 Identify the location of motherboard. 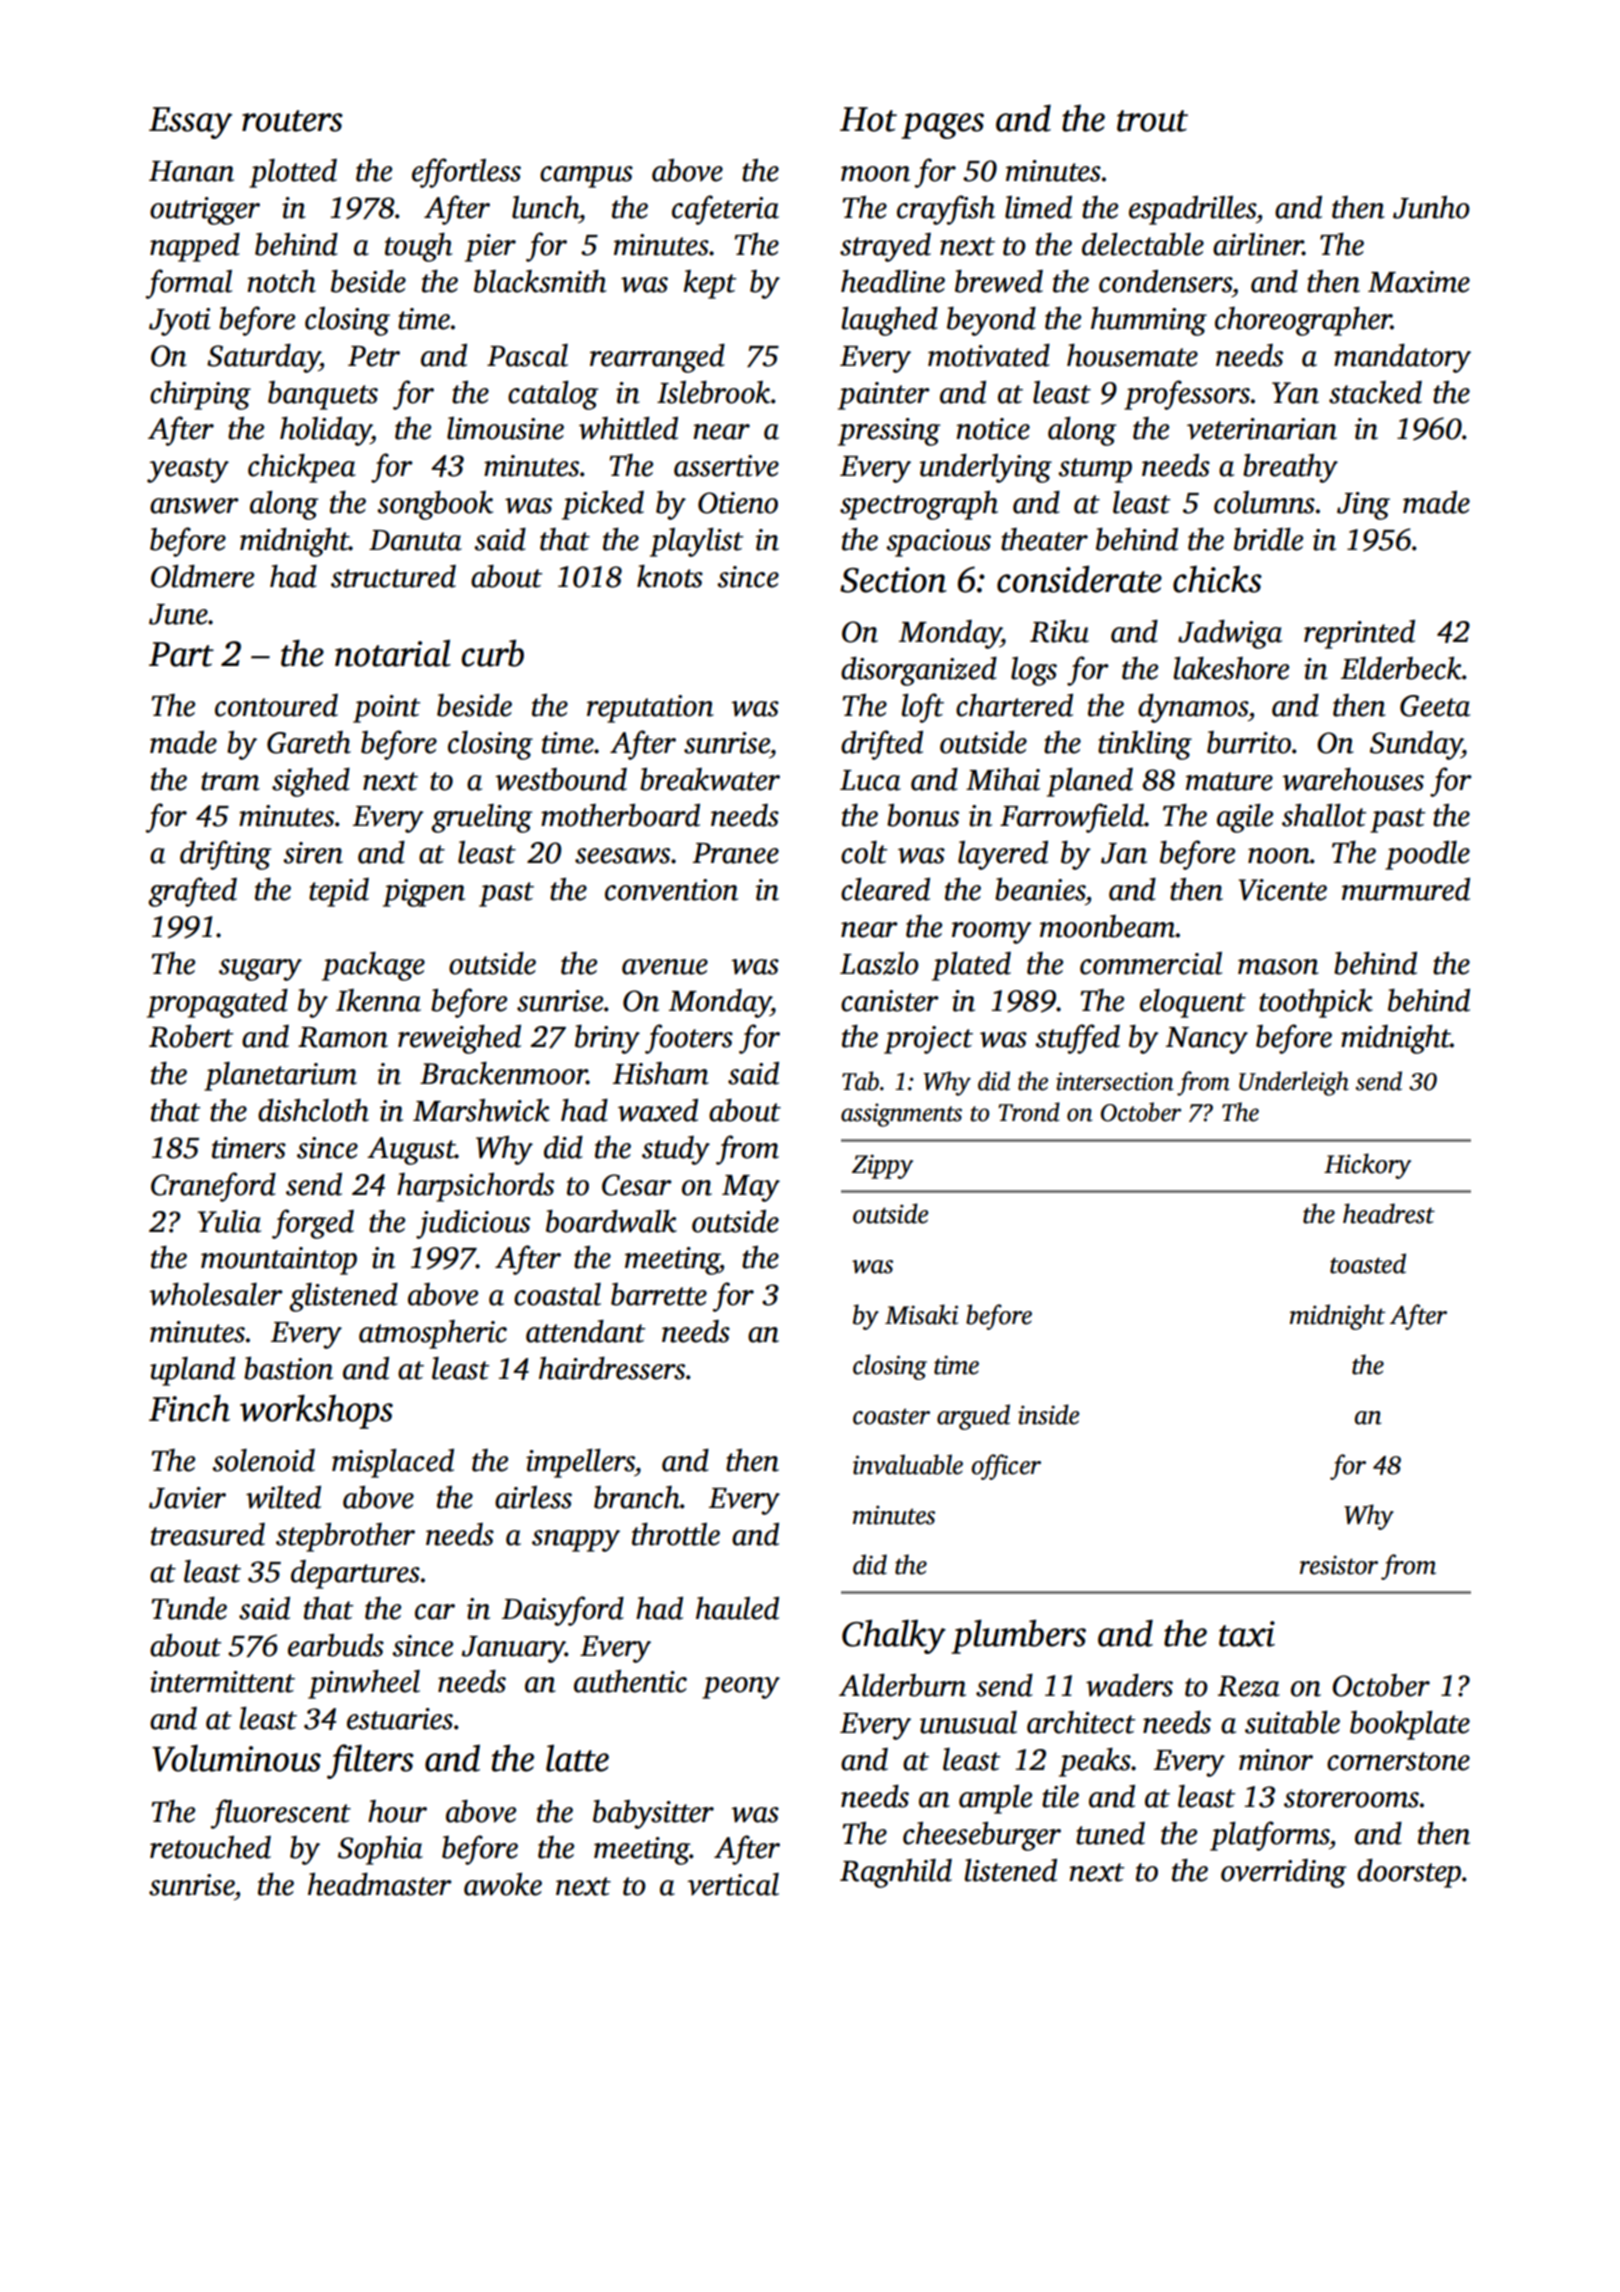
(620, 815).
